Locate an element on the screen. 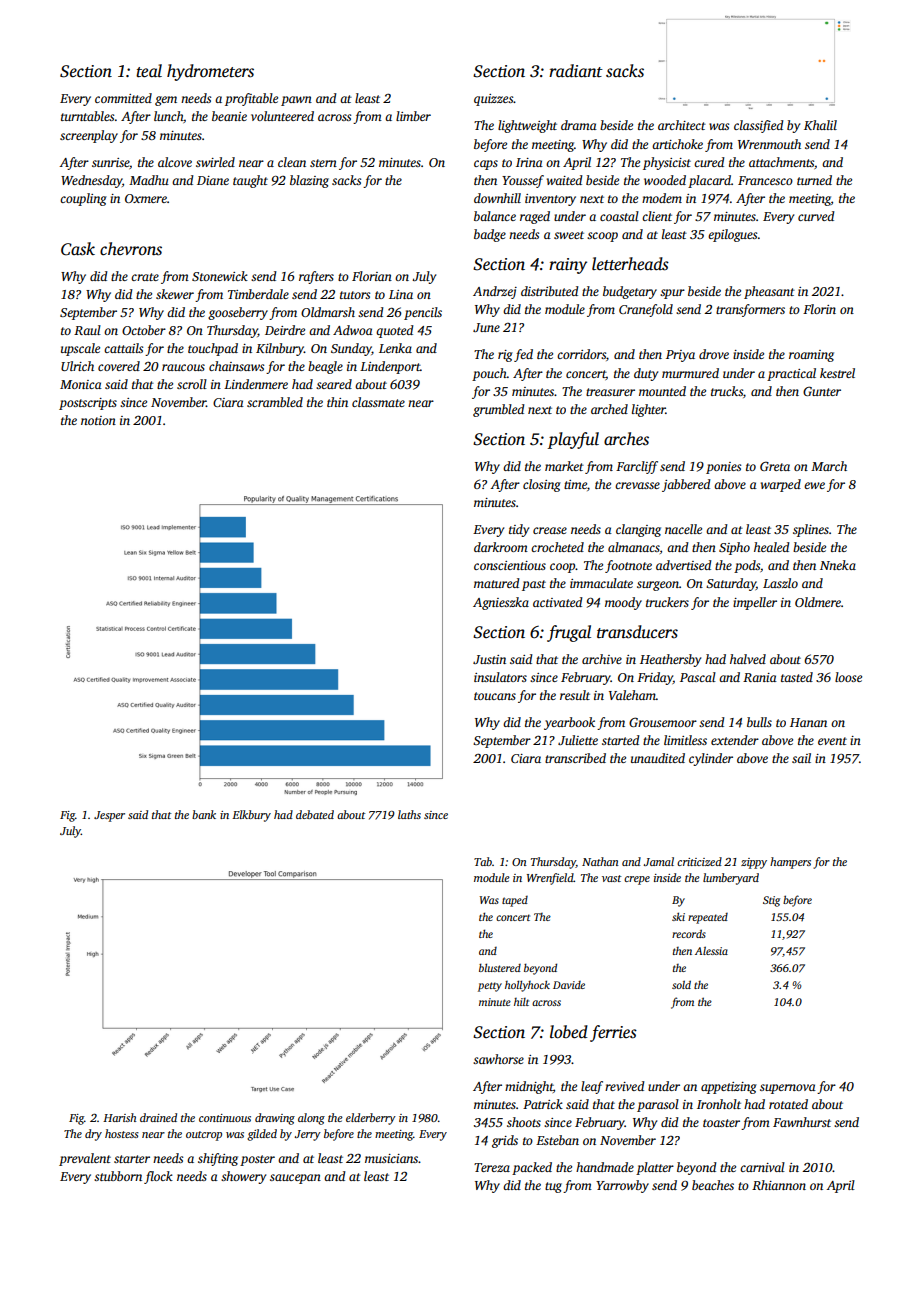 The height and width of the screenshot is (1308, 924). jabbered is located at coordinates (686, 485).
